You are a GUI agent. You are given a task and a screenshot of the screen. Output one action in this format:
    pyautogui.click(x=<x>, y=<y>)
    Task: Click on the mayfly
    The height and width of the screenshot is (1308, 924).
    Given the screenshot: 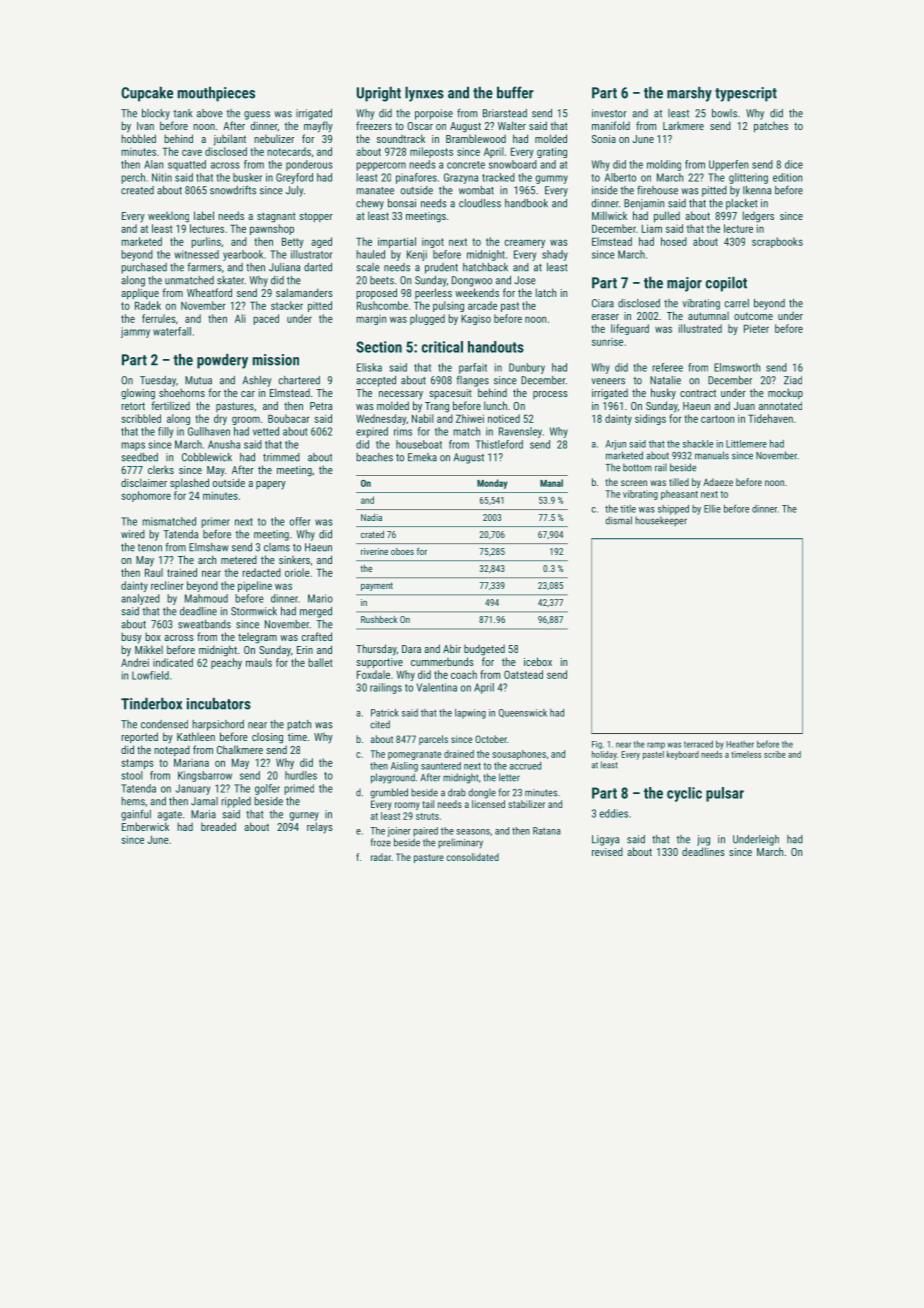 What is the action you would take?
    pyautogui.click(x=318, y=127)
